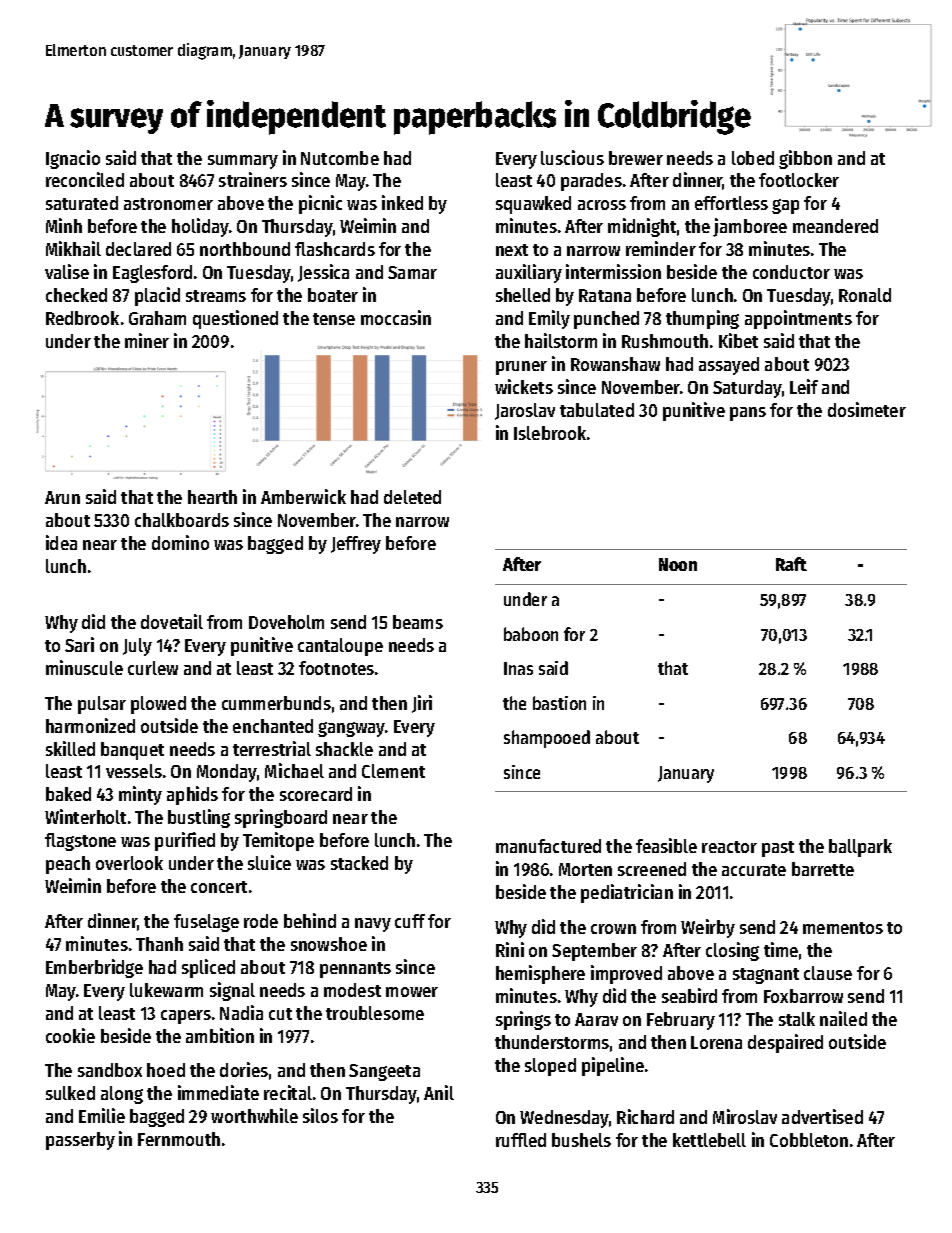 The image size is (952, 1233). Describe the element at coordinates (172, 621) in the page. I see `dovetail` at that location.
